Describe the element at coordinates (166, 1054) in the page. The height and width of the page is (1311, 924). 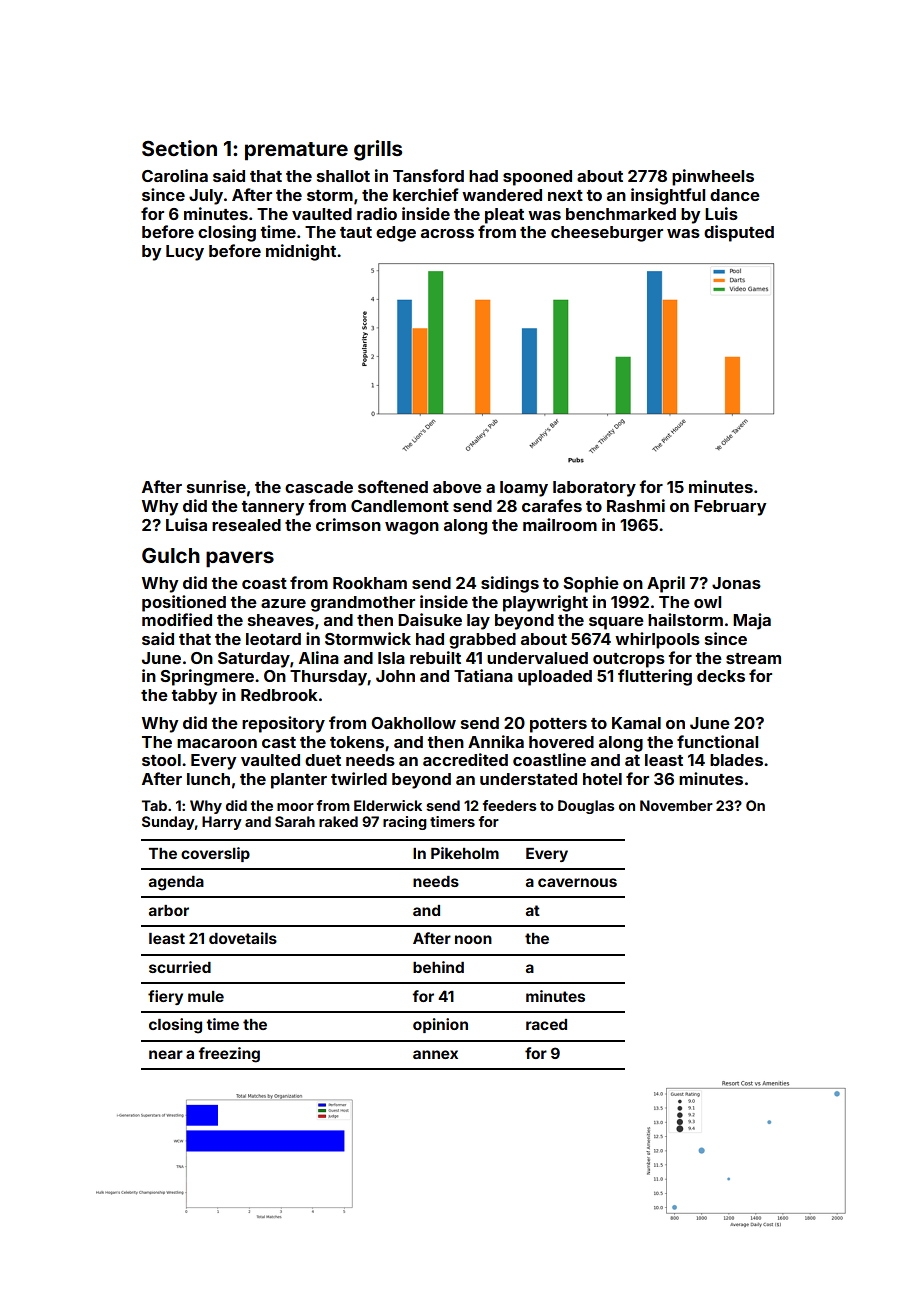
I see `near` at that location.
